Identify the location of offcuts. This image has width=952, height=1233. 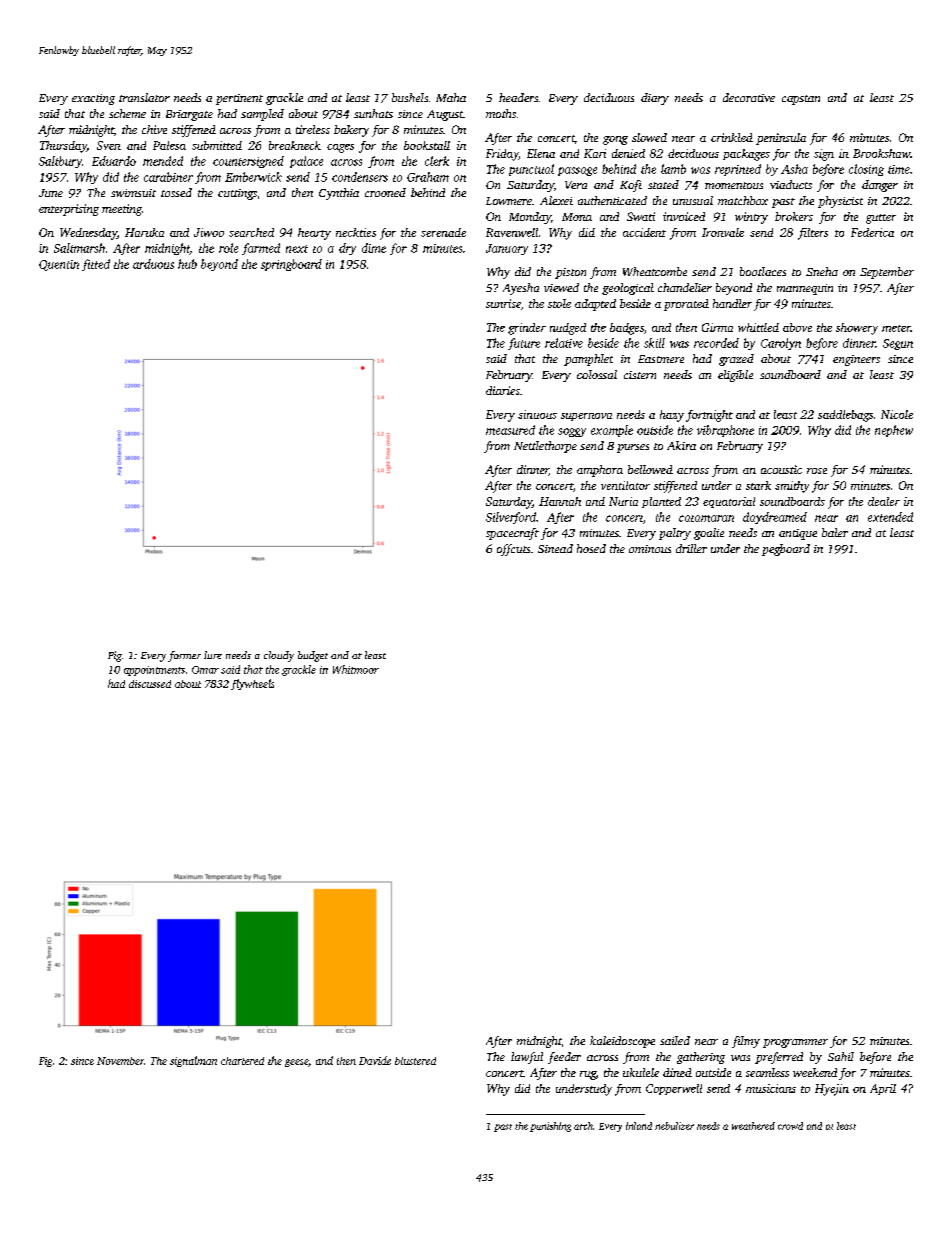
(513, 550).
